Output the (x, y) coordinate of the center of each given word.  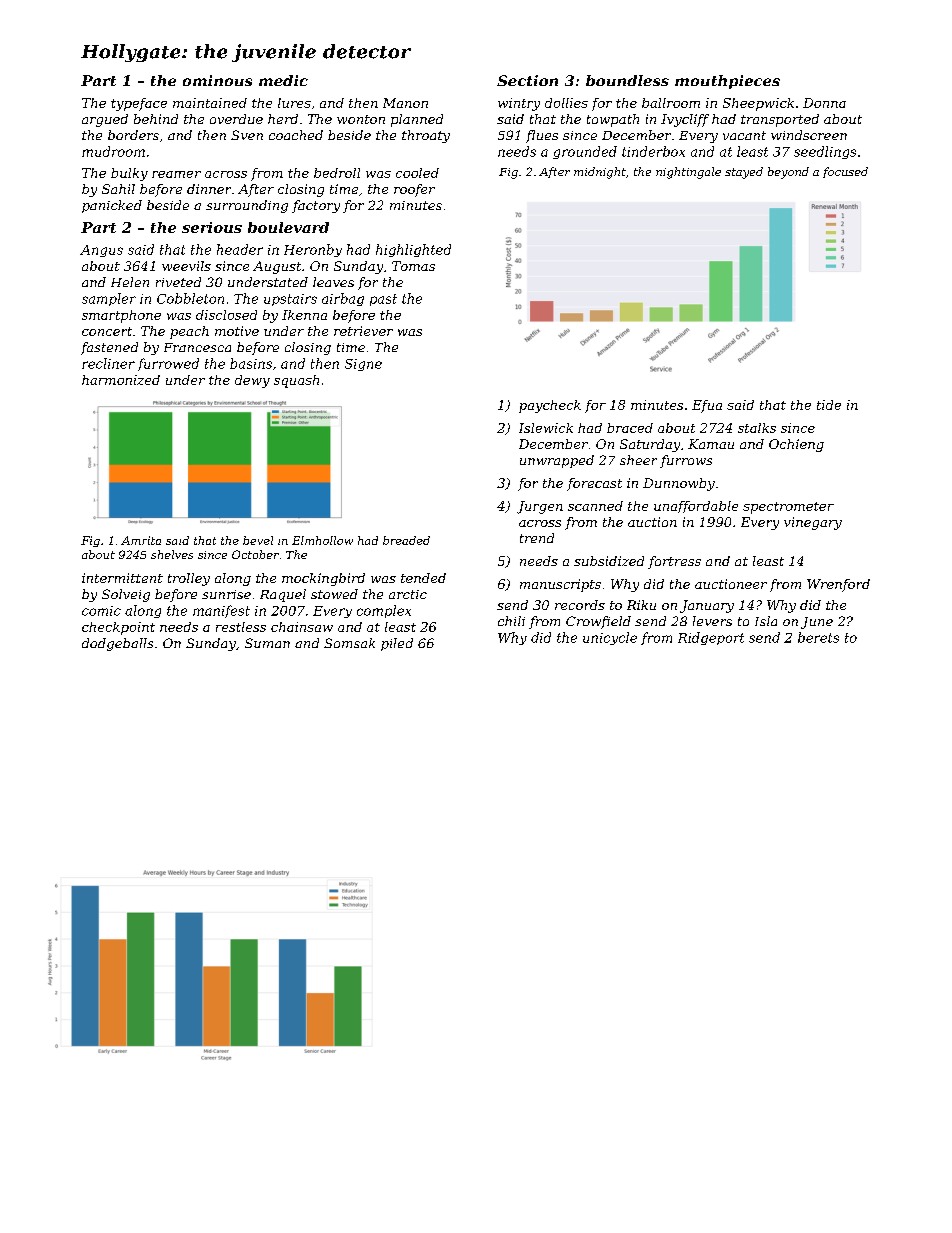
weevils (186, 266)
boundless (627, 80)
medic (283, 80)
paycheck (550, 406)
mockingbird (323, 579)
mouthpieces (727, 82)
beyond (788, 173)
